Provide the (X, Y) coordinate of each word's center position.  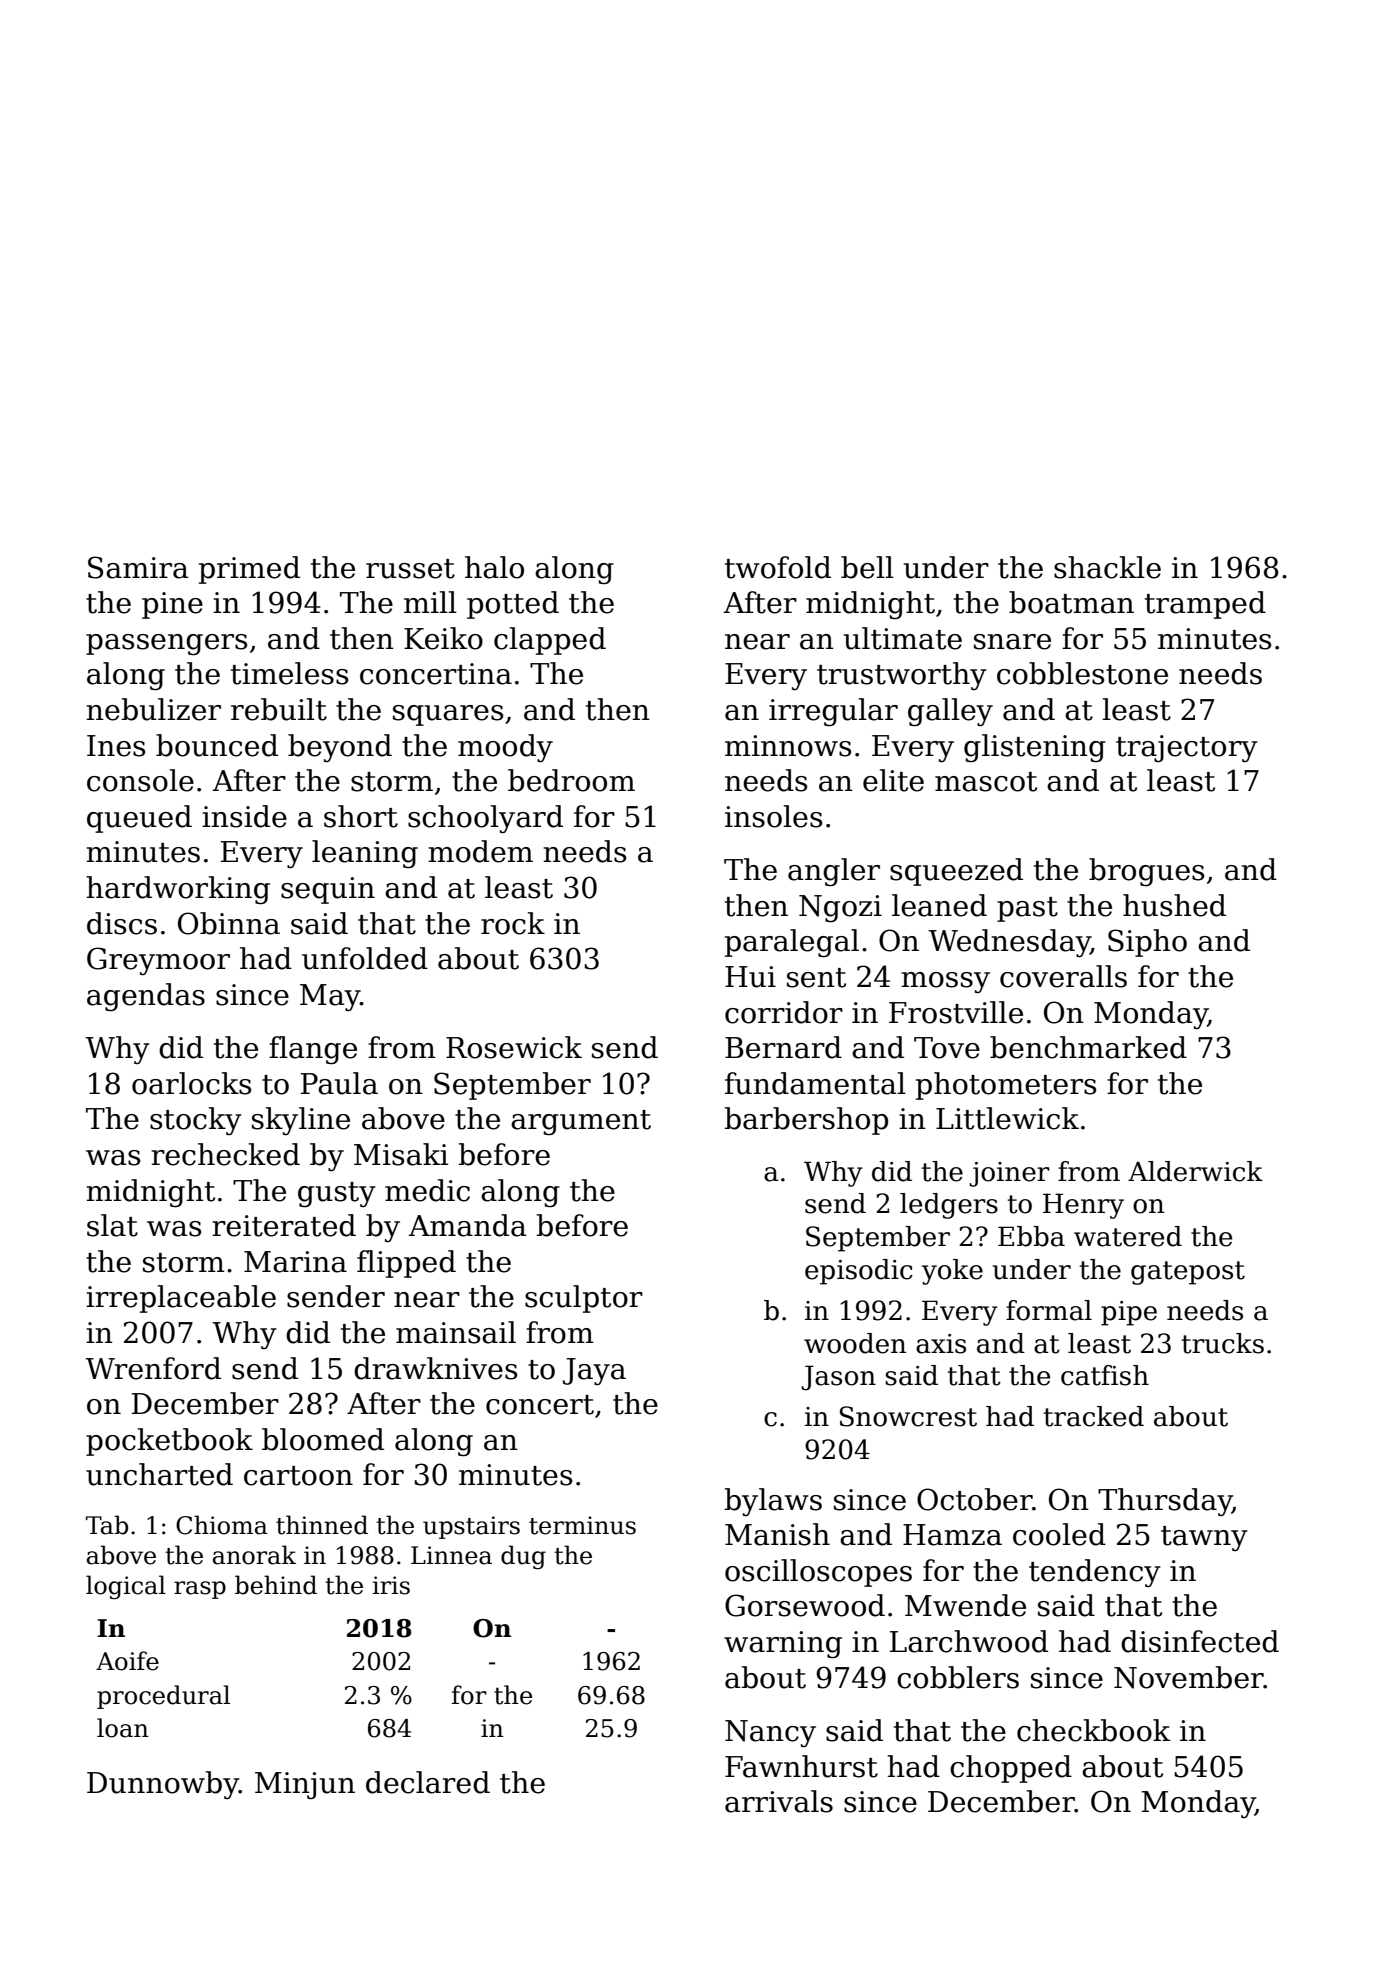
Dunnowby (163, 1785)
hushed (1174, 905)
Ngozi (840, 908)
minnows (788, 746)
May (330, 997)
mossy (945, 982)
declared (428, 1782)
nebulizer (153, 709)
